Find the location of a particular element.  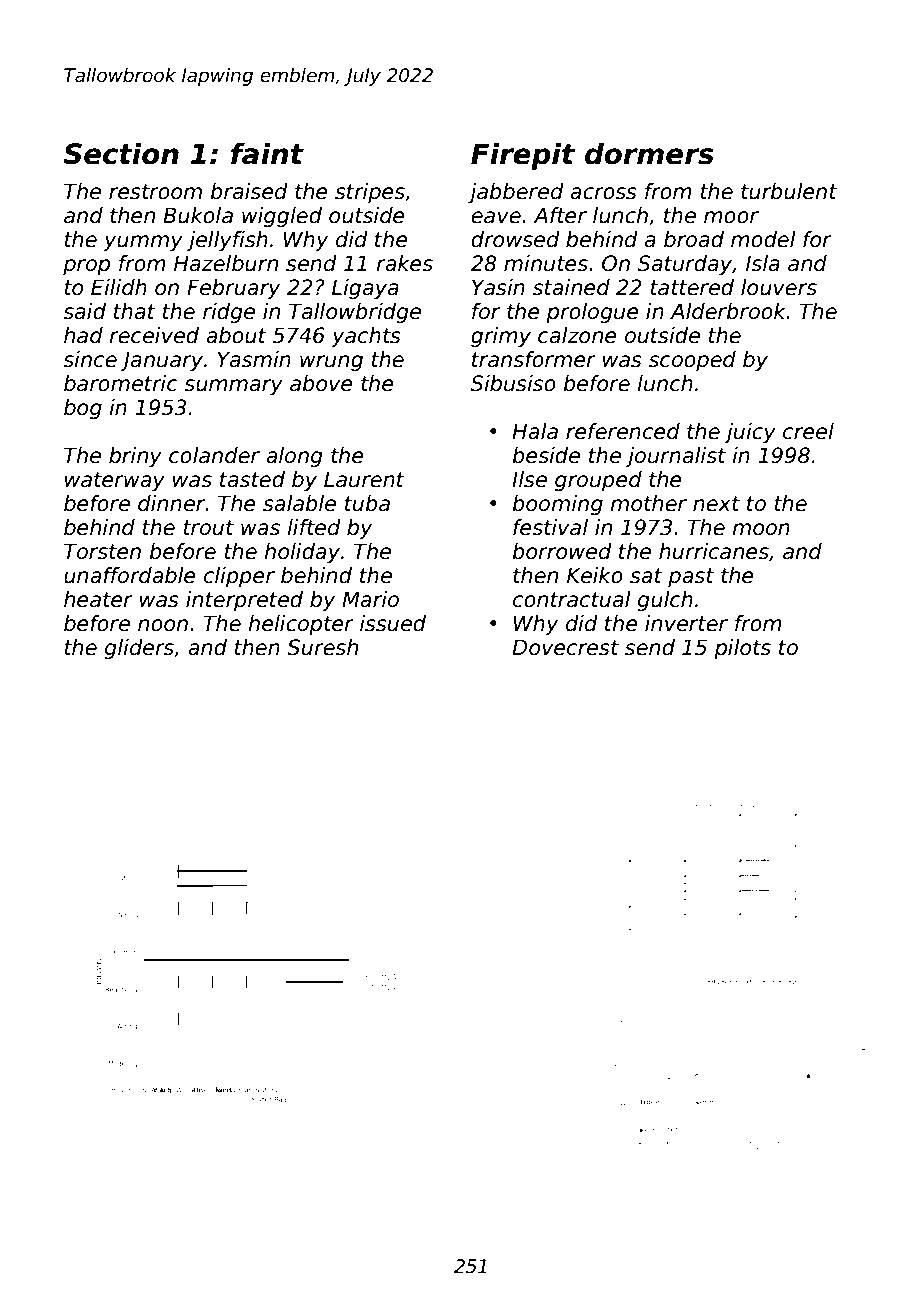

pilots is located at coordinates (742, 649).
